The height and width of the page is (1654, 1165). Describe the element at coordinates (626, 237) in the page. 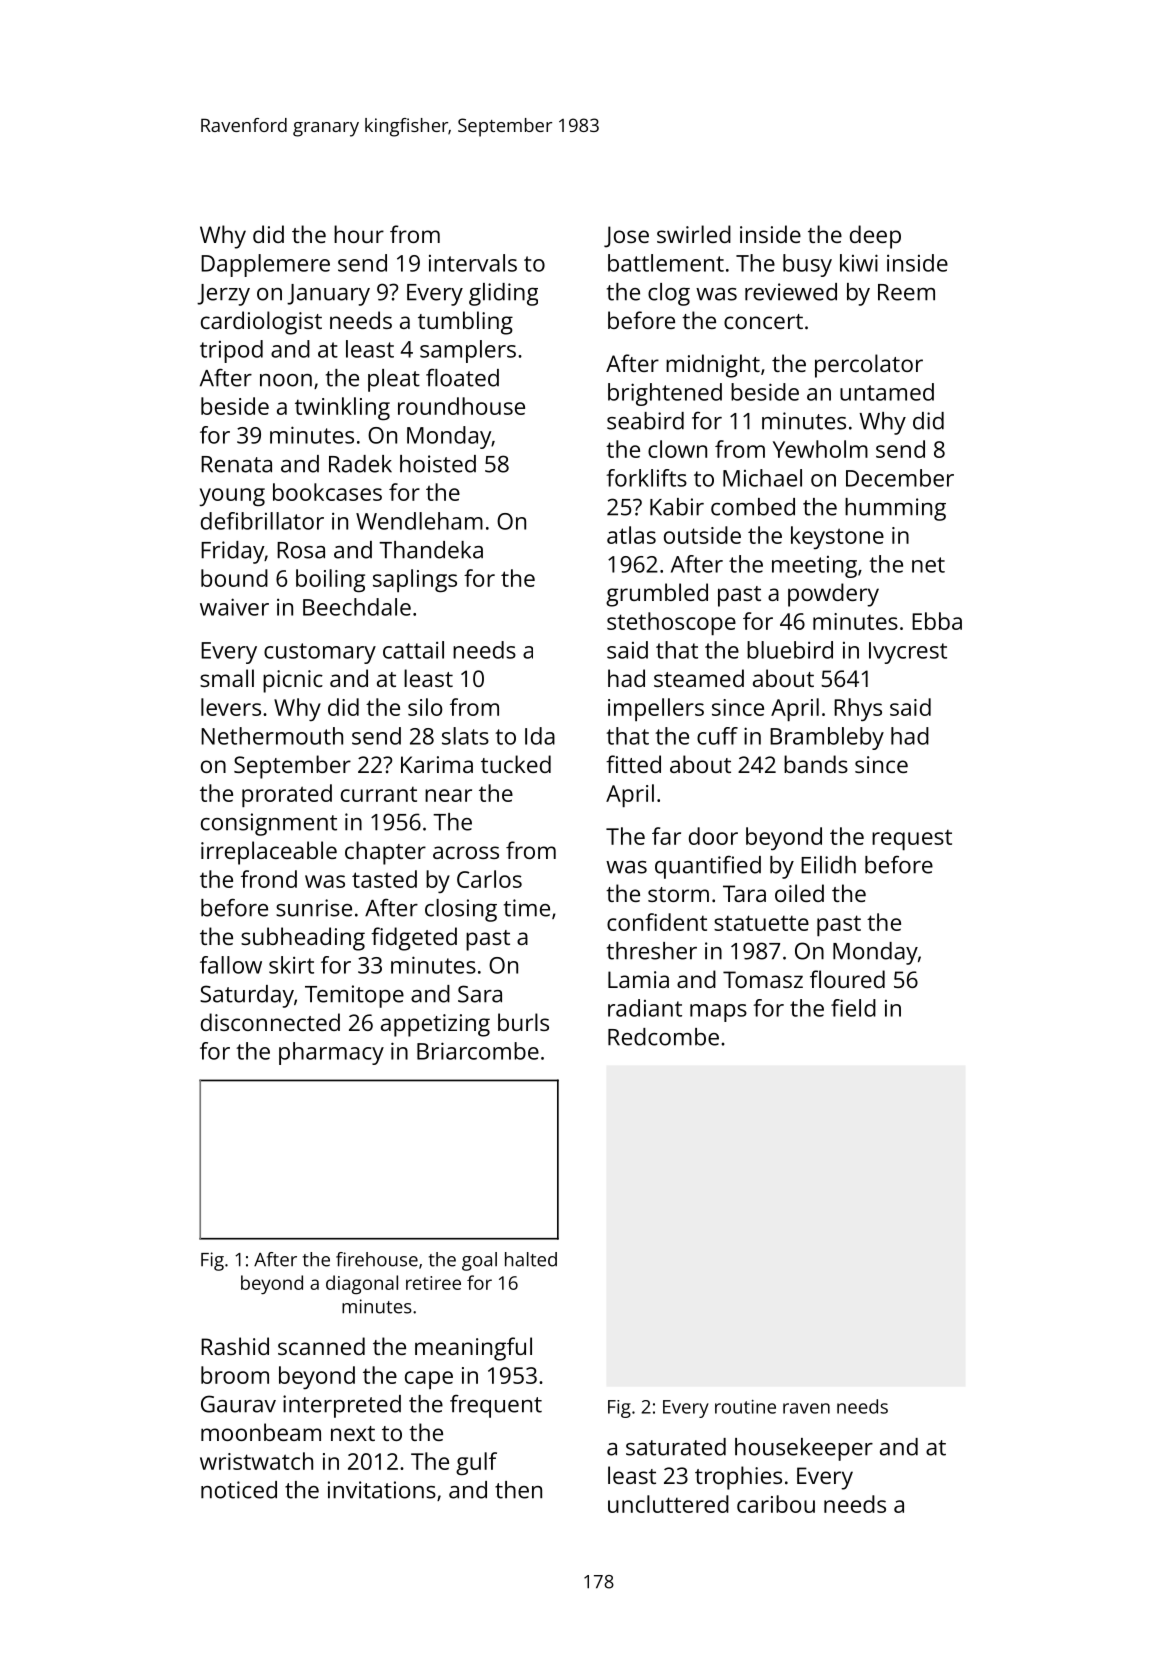

I see `Jose` at that location.
